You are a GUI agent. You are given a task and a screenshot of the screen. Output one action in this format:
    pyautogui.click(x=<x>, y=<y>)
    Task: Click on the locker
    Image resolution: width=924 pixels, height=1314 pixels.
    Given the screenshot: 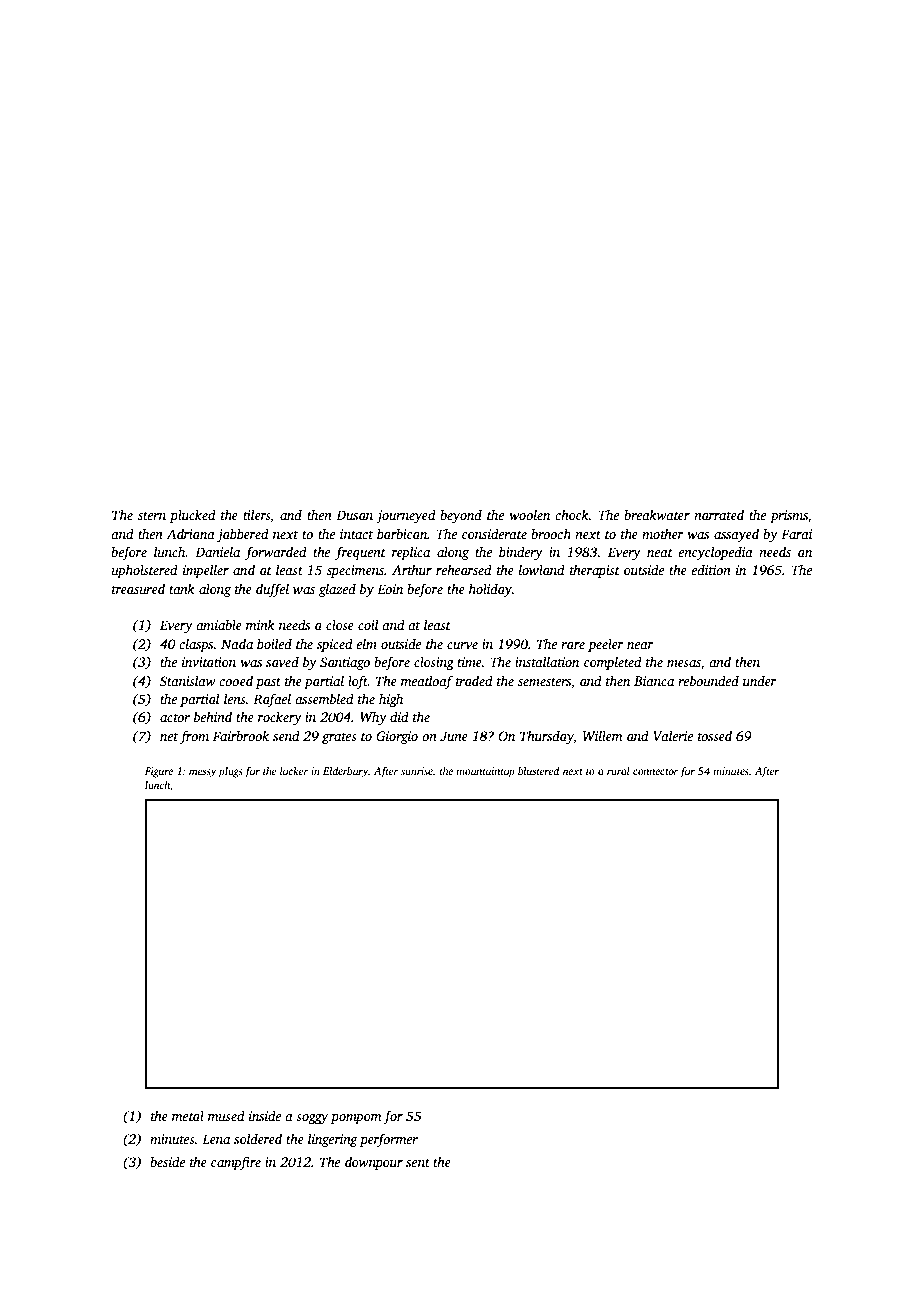 What is the action you would take?
    pyautogui.click(x=294, y=771)
